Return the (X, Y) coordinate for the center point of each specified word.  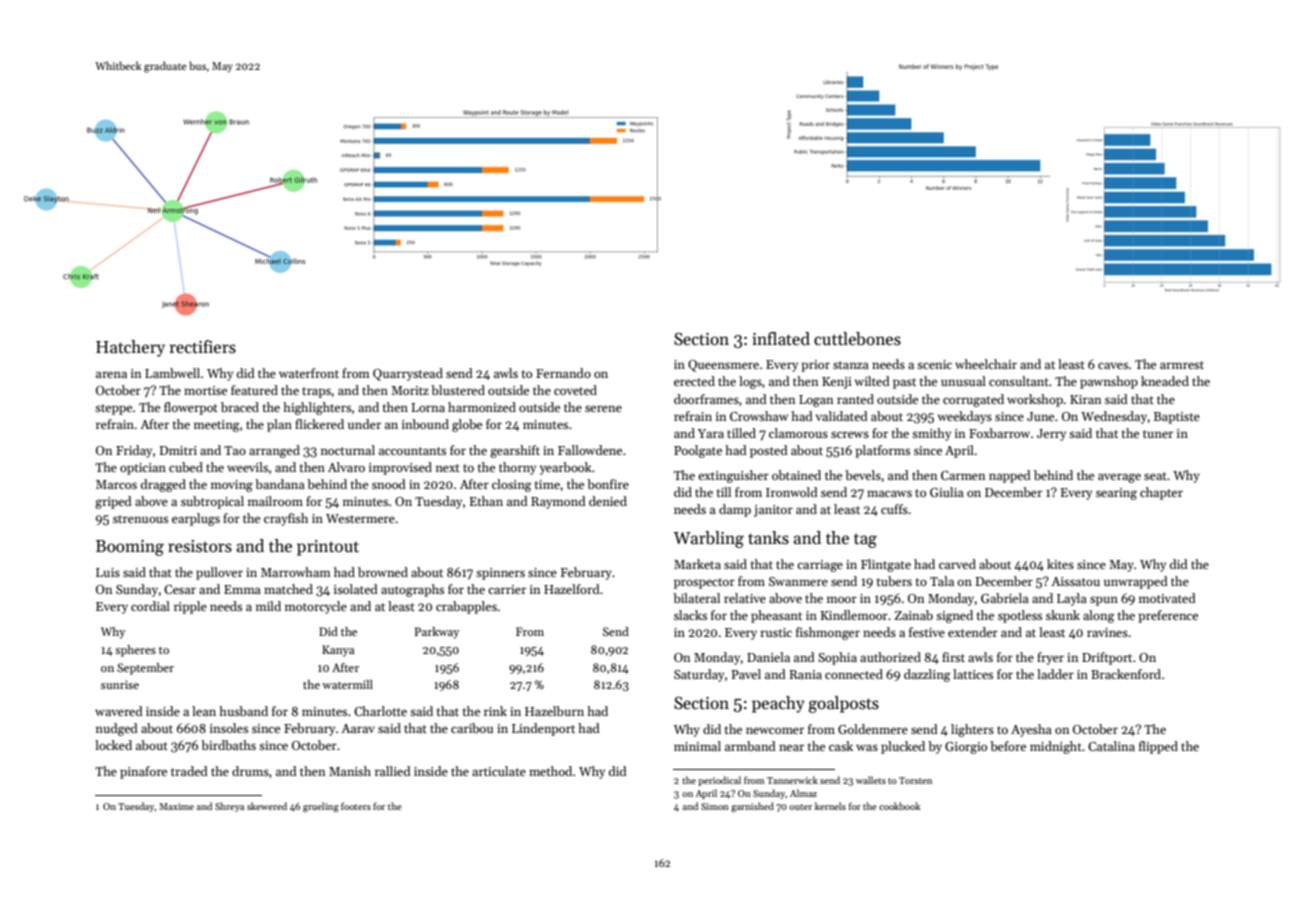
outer (800, 807)
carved (957, 564)
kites (1060, 564)
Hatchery (130, 348)
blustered (458, 390)
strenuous (140, 519)
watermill (347, 684)
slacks (690, 615)
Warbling (708, 539)
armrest (1182, 365)
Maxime (176, 806)
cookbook (900, 806)
